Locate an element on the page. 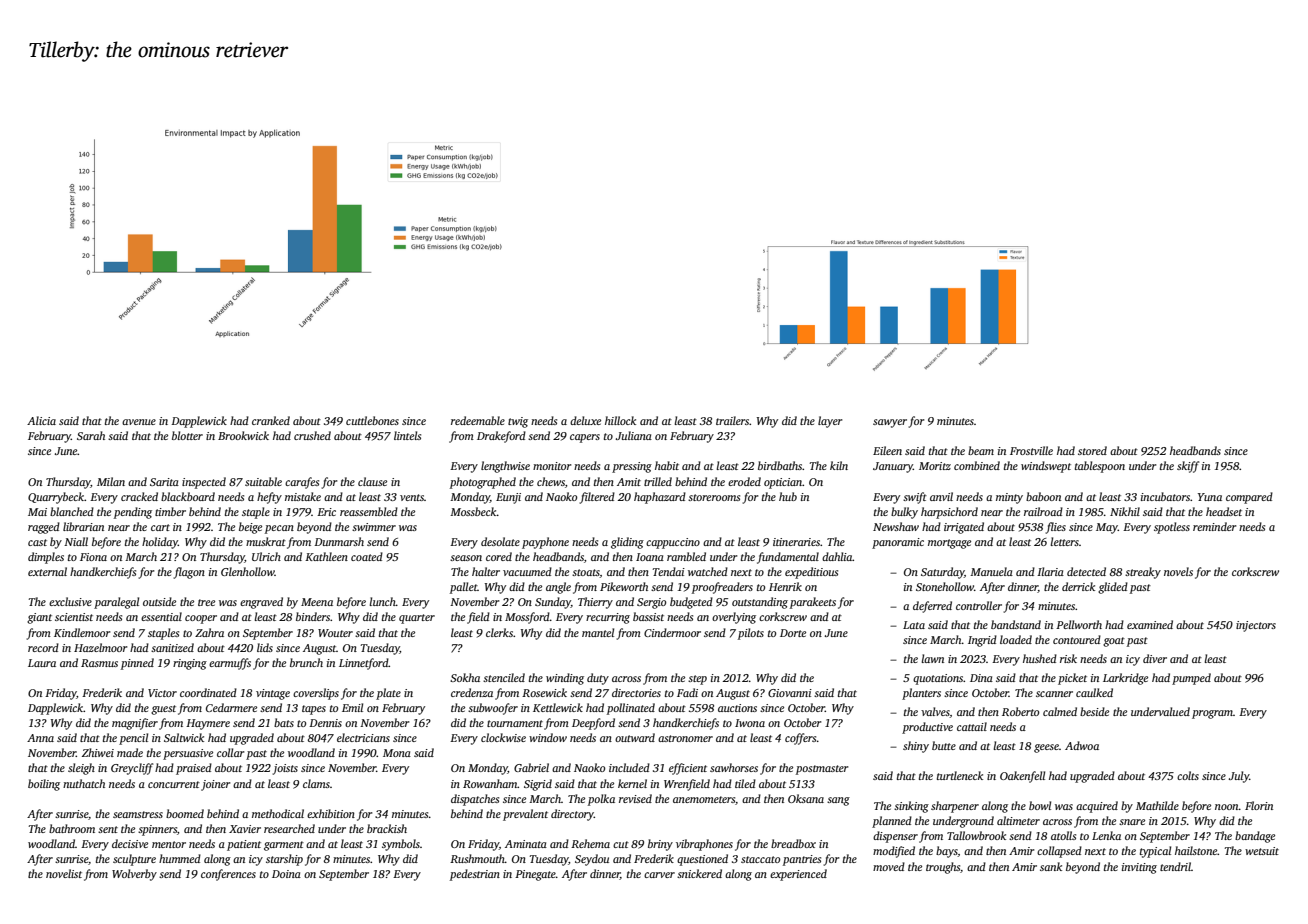 The height and width of the document is (924, 1308). blanched is located at coordinates (72, 511).
